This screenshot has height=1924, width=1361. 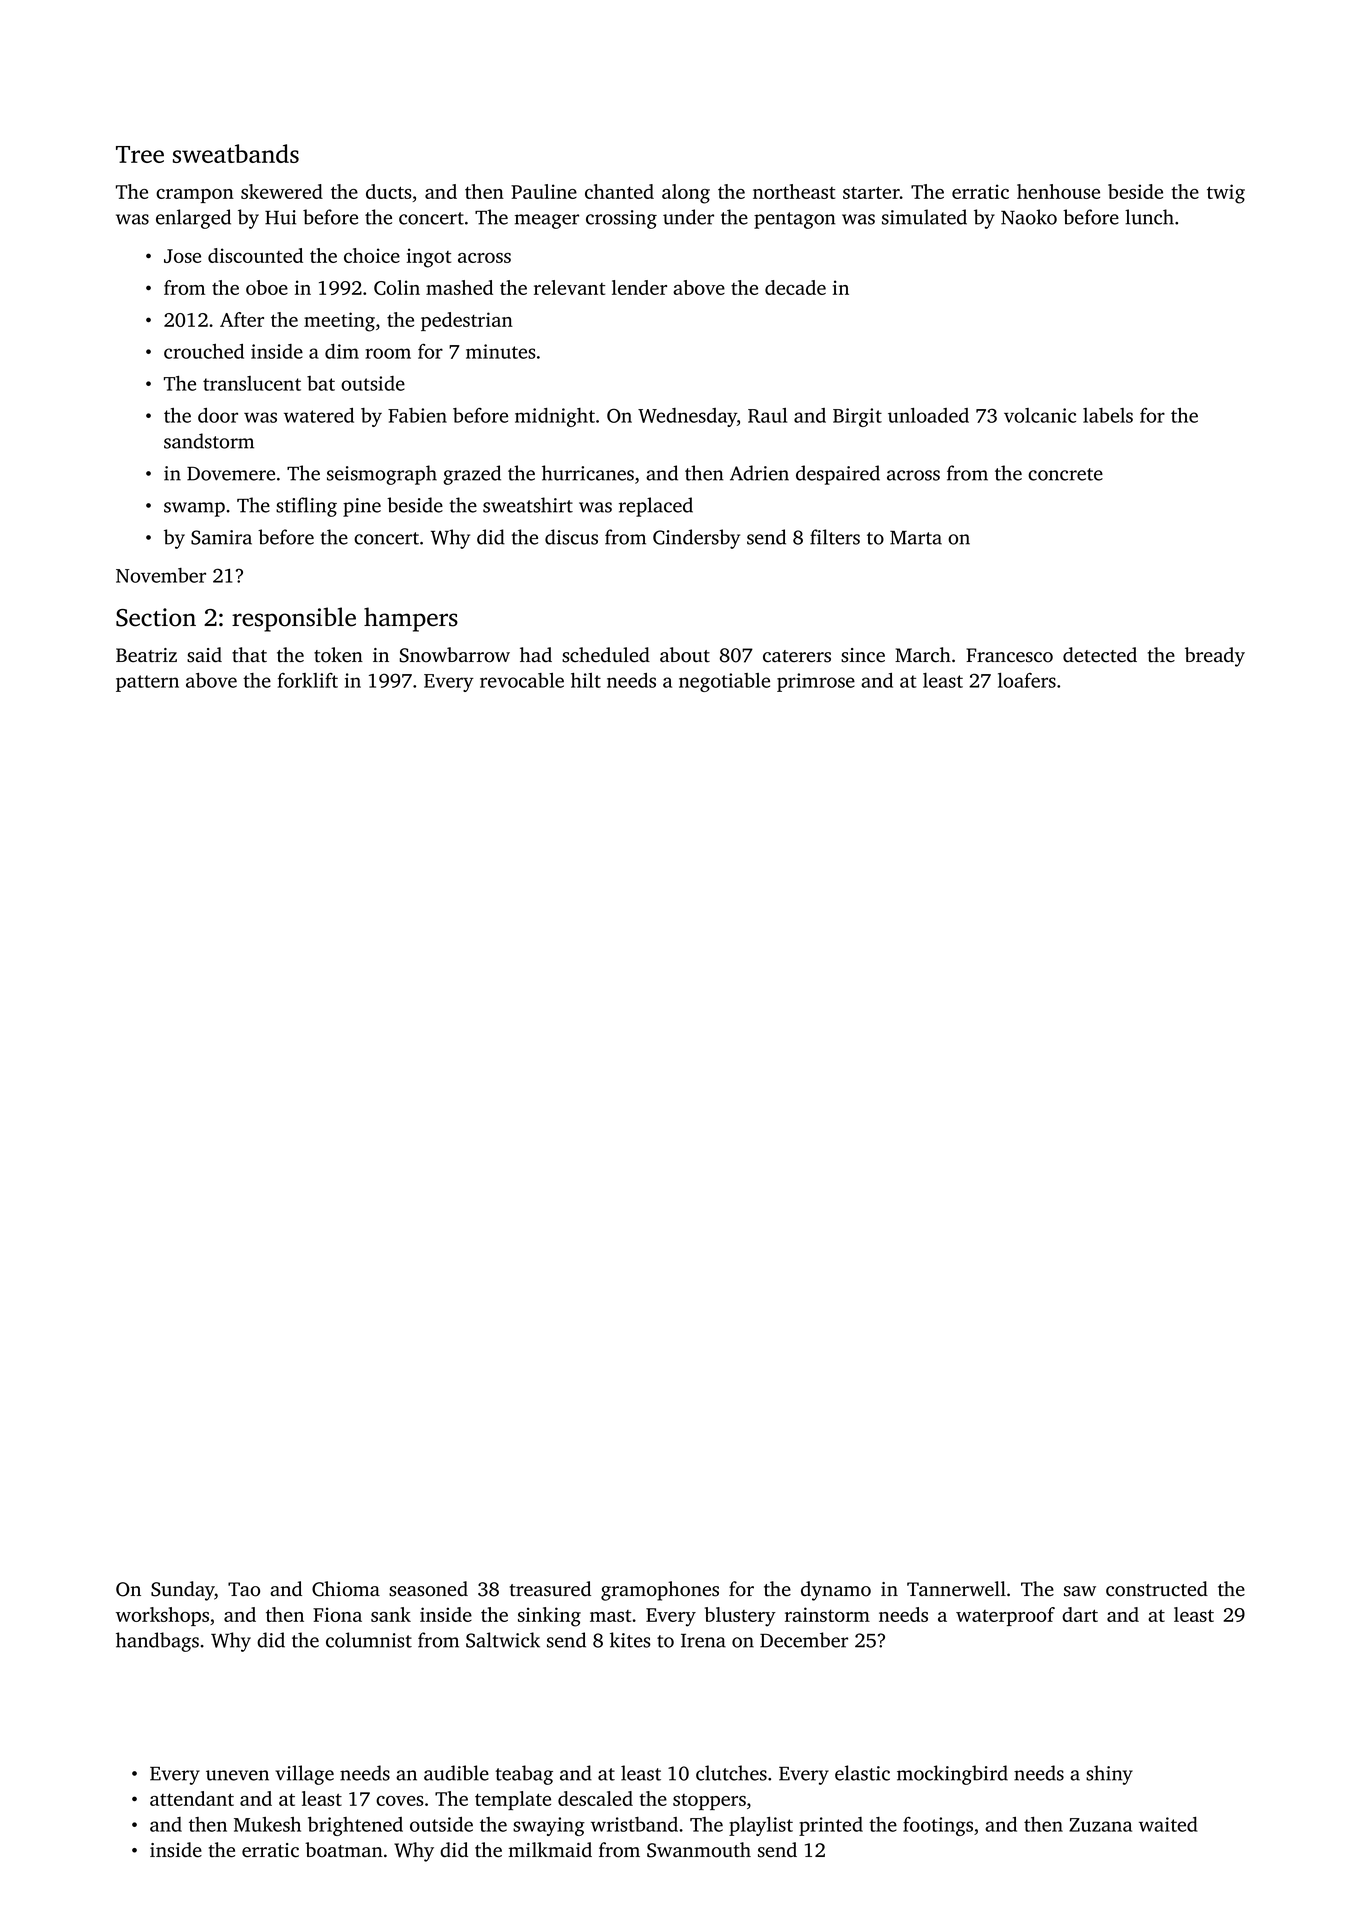 What do you see at coordinates (1157, 1589) in the screenshot?
I see `constructed` at bounding box center [1157, 1589].
